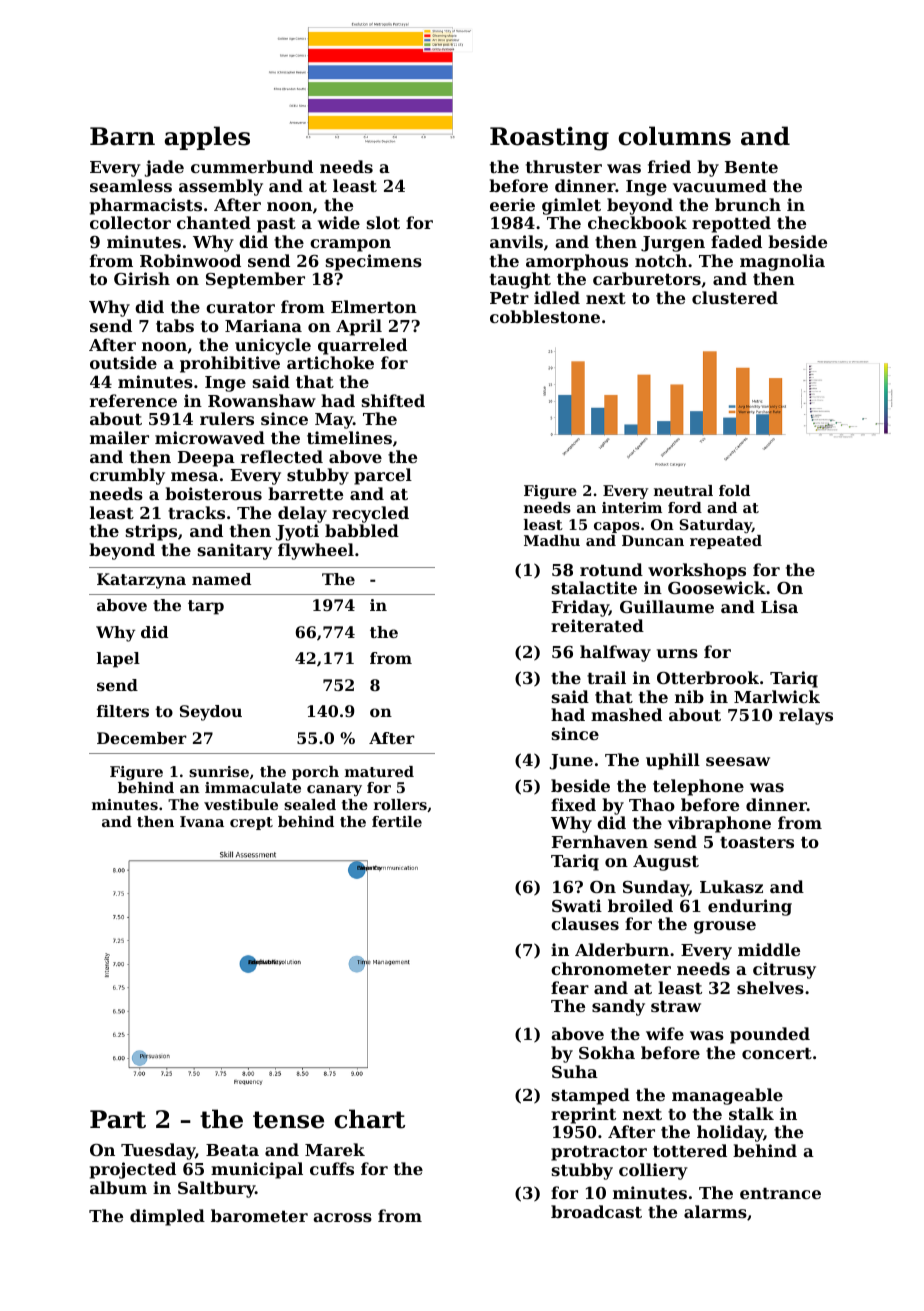 The image size is (924, 1311). What do you see at coordinates (751, 167) in the screenshot?
I see `Bente` at bounding box center [751, 167].
